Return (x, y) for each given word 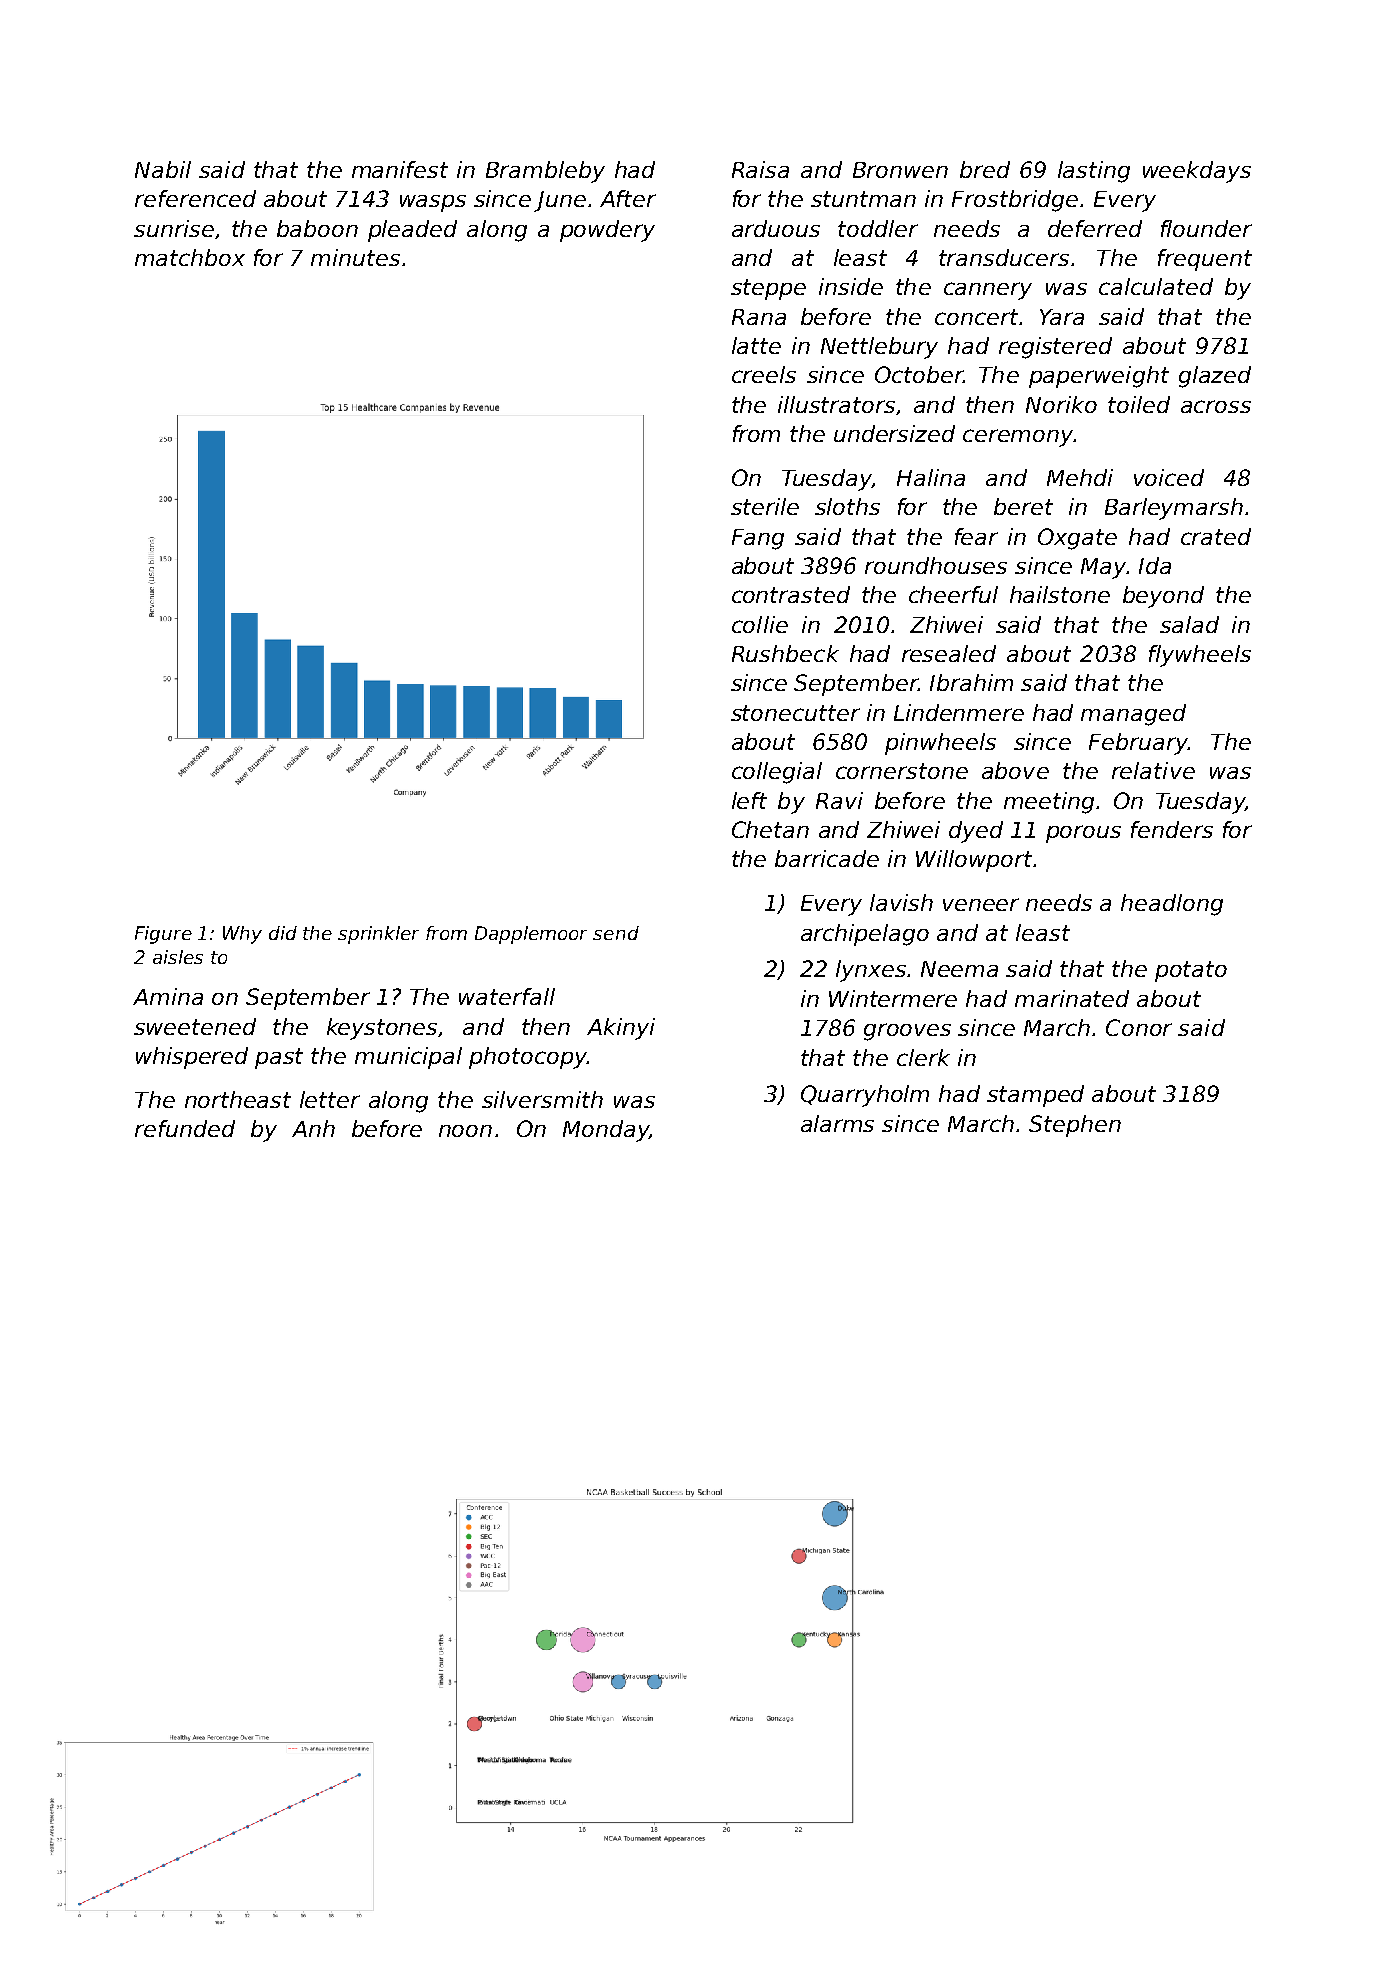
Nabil (163, 169)
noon (465, 1131)
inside (851, 286)
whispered (192, 1058)
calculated (1156, 286)
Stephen (1075, 1126)
